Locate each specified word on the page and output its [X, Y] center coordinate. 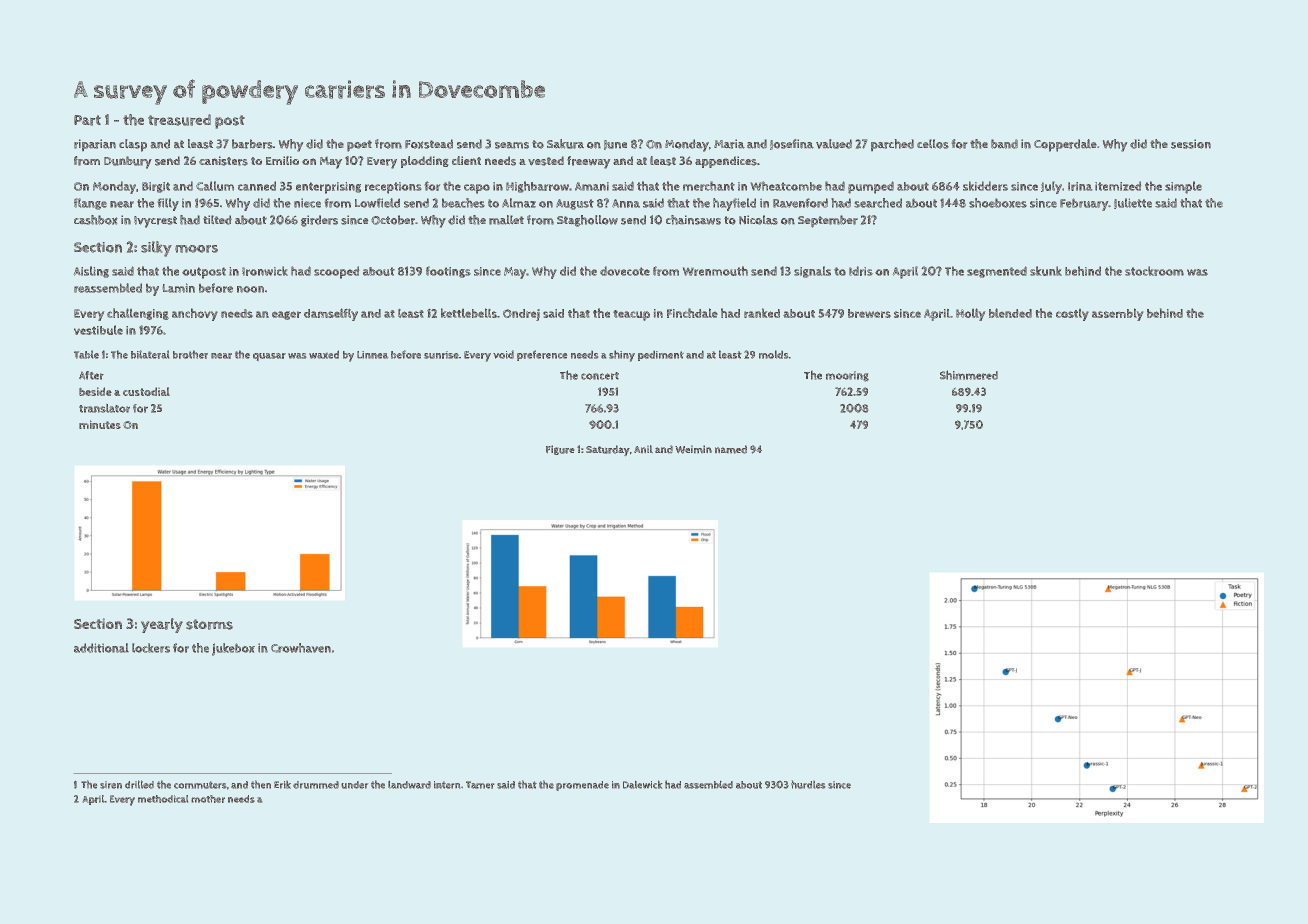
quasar [269, 357]
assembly [1118, 314]
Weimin [693, 449]
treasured [179, 120]
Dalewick [643, 784]
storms [209, 624]
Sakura [565, 144]
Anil [643, 449]
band [1004, 144]
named [731, 449]
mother [208, 799]
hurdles [808, 784]
